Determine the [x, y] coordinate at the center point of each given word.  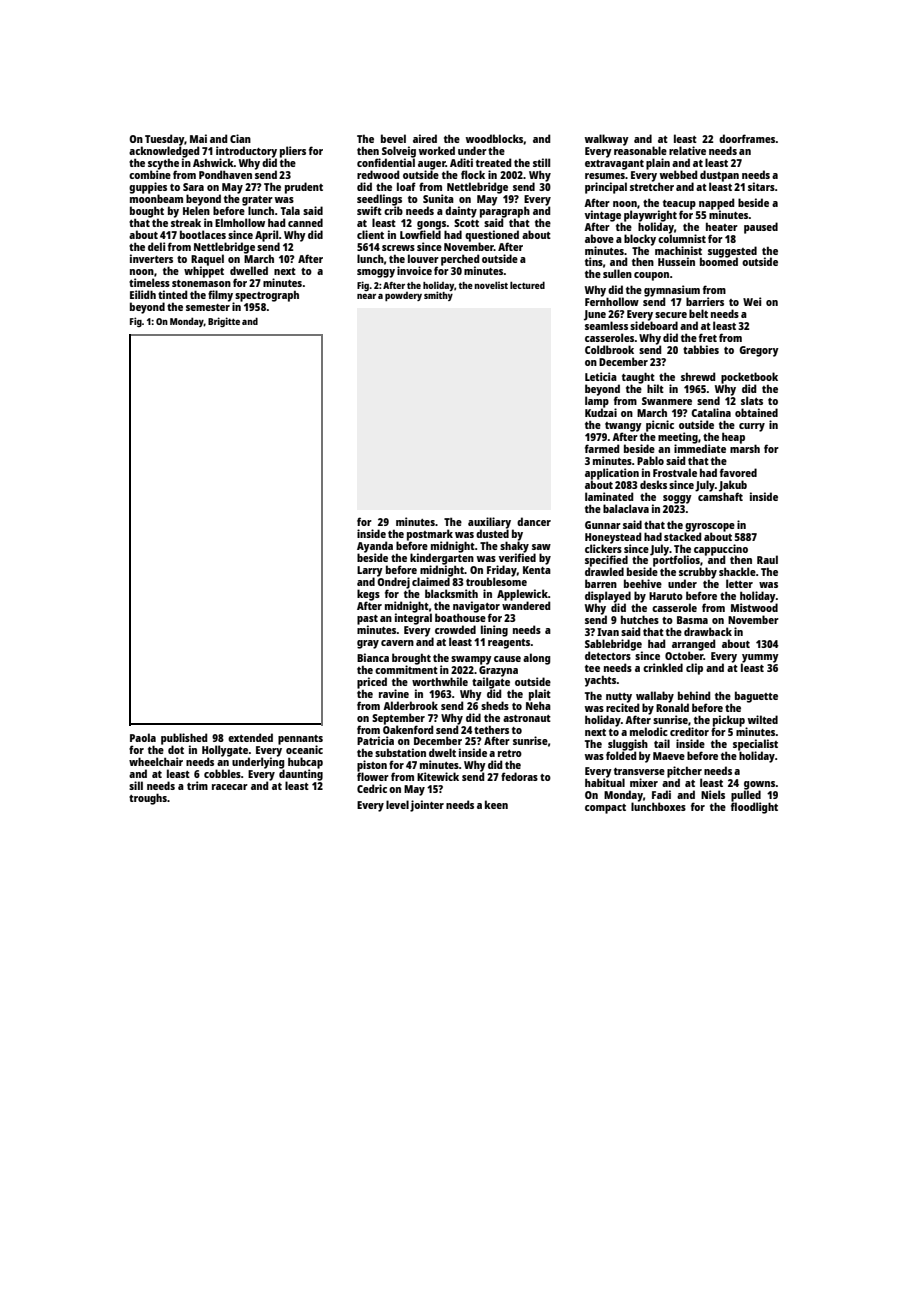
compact [605, 809]
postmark [430, 535]
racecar [230, 787]
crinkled [663, 667]
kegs [368, 595]
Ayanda [375, 547]
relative [687, 150]
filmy [220, 296]
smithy [438, 296]
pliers [293, 152]
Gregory [759, 351]
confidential [386, 162]
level [397, 804]
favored [738, 472]
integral [413, 619]
